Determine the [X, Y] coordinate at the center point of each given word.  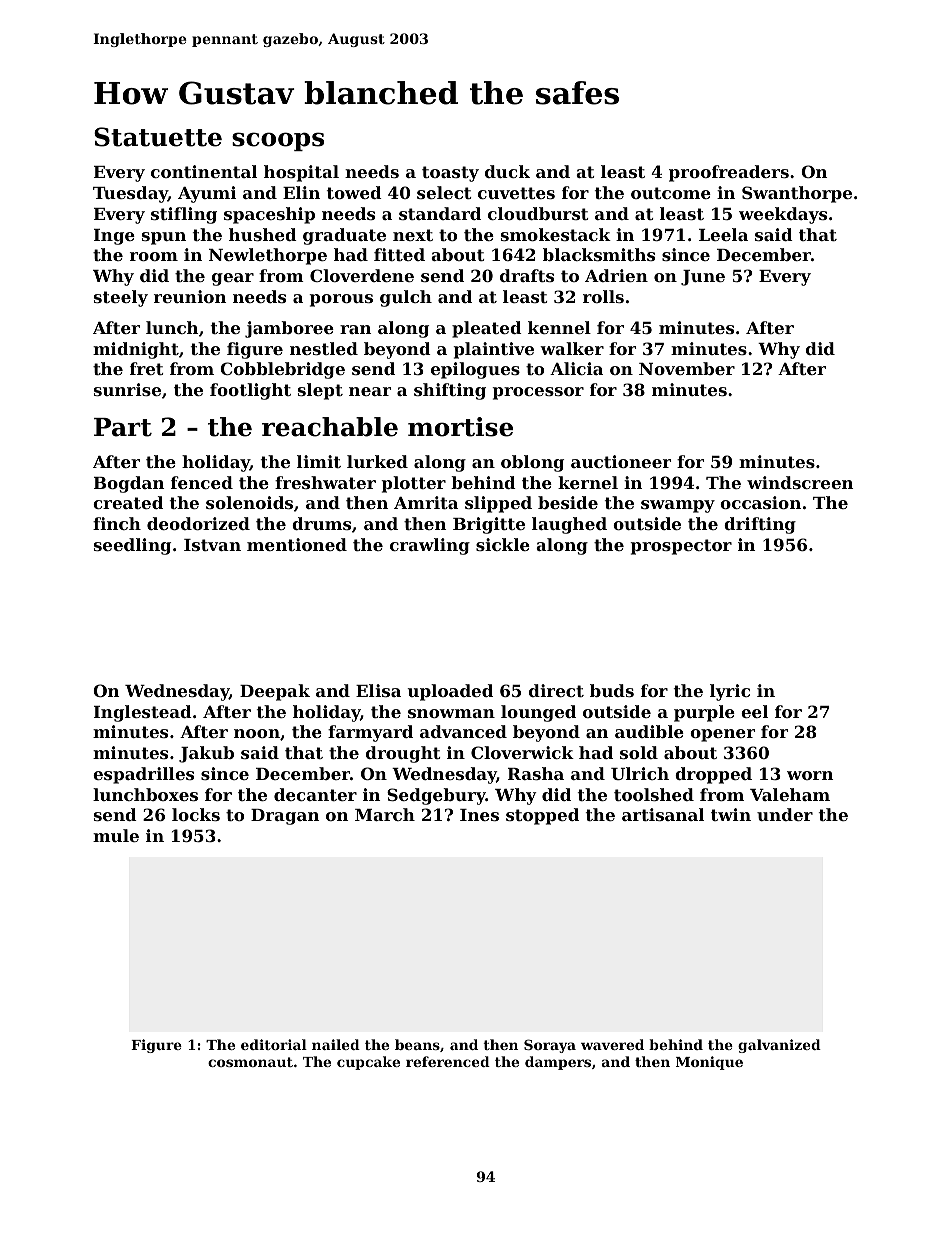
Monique [709, 1063]
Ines [479, 815]
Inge [114, 237]
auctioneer [621, 461]
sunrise [127, 389]
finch [117, 523]
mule [116, 835]
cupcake [368, 1063]
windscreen [800, 482]
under [785, 814]
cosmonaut [250, 1062]
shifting [450, 391]
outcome [671, 193]
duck [507, 171]
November [687, 368]
